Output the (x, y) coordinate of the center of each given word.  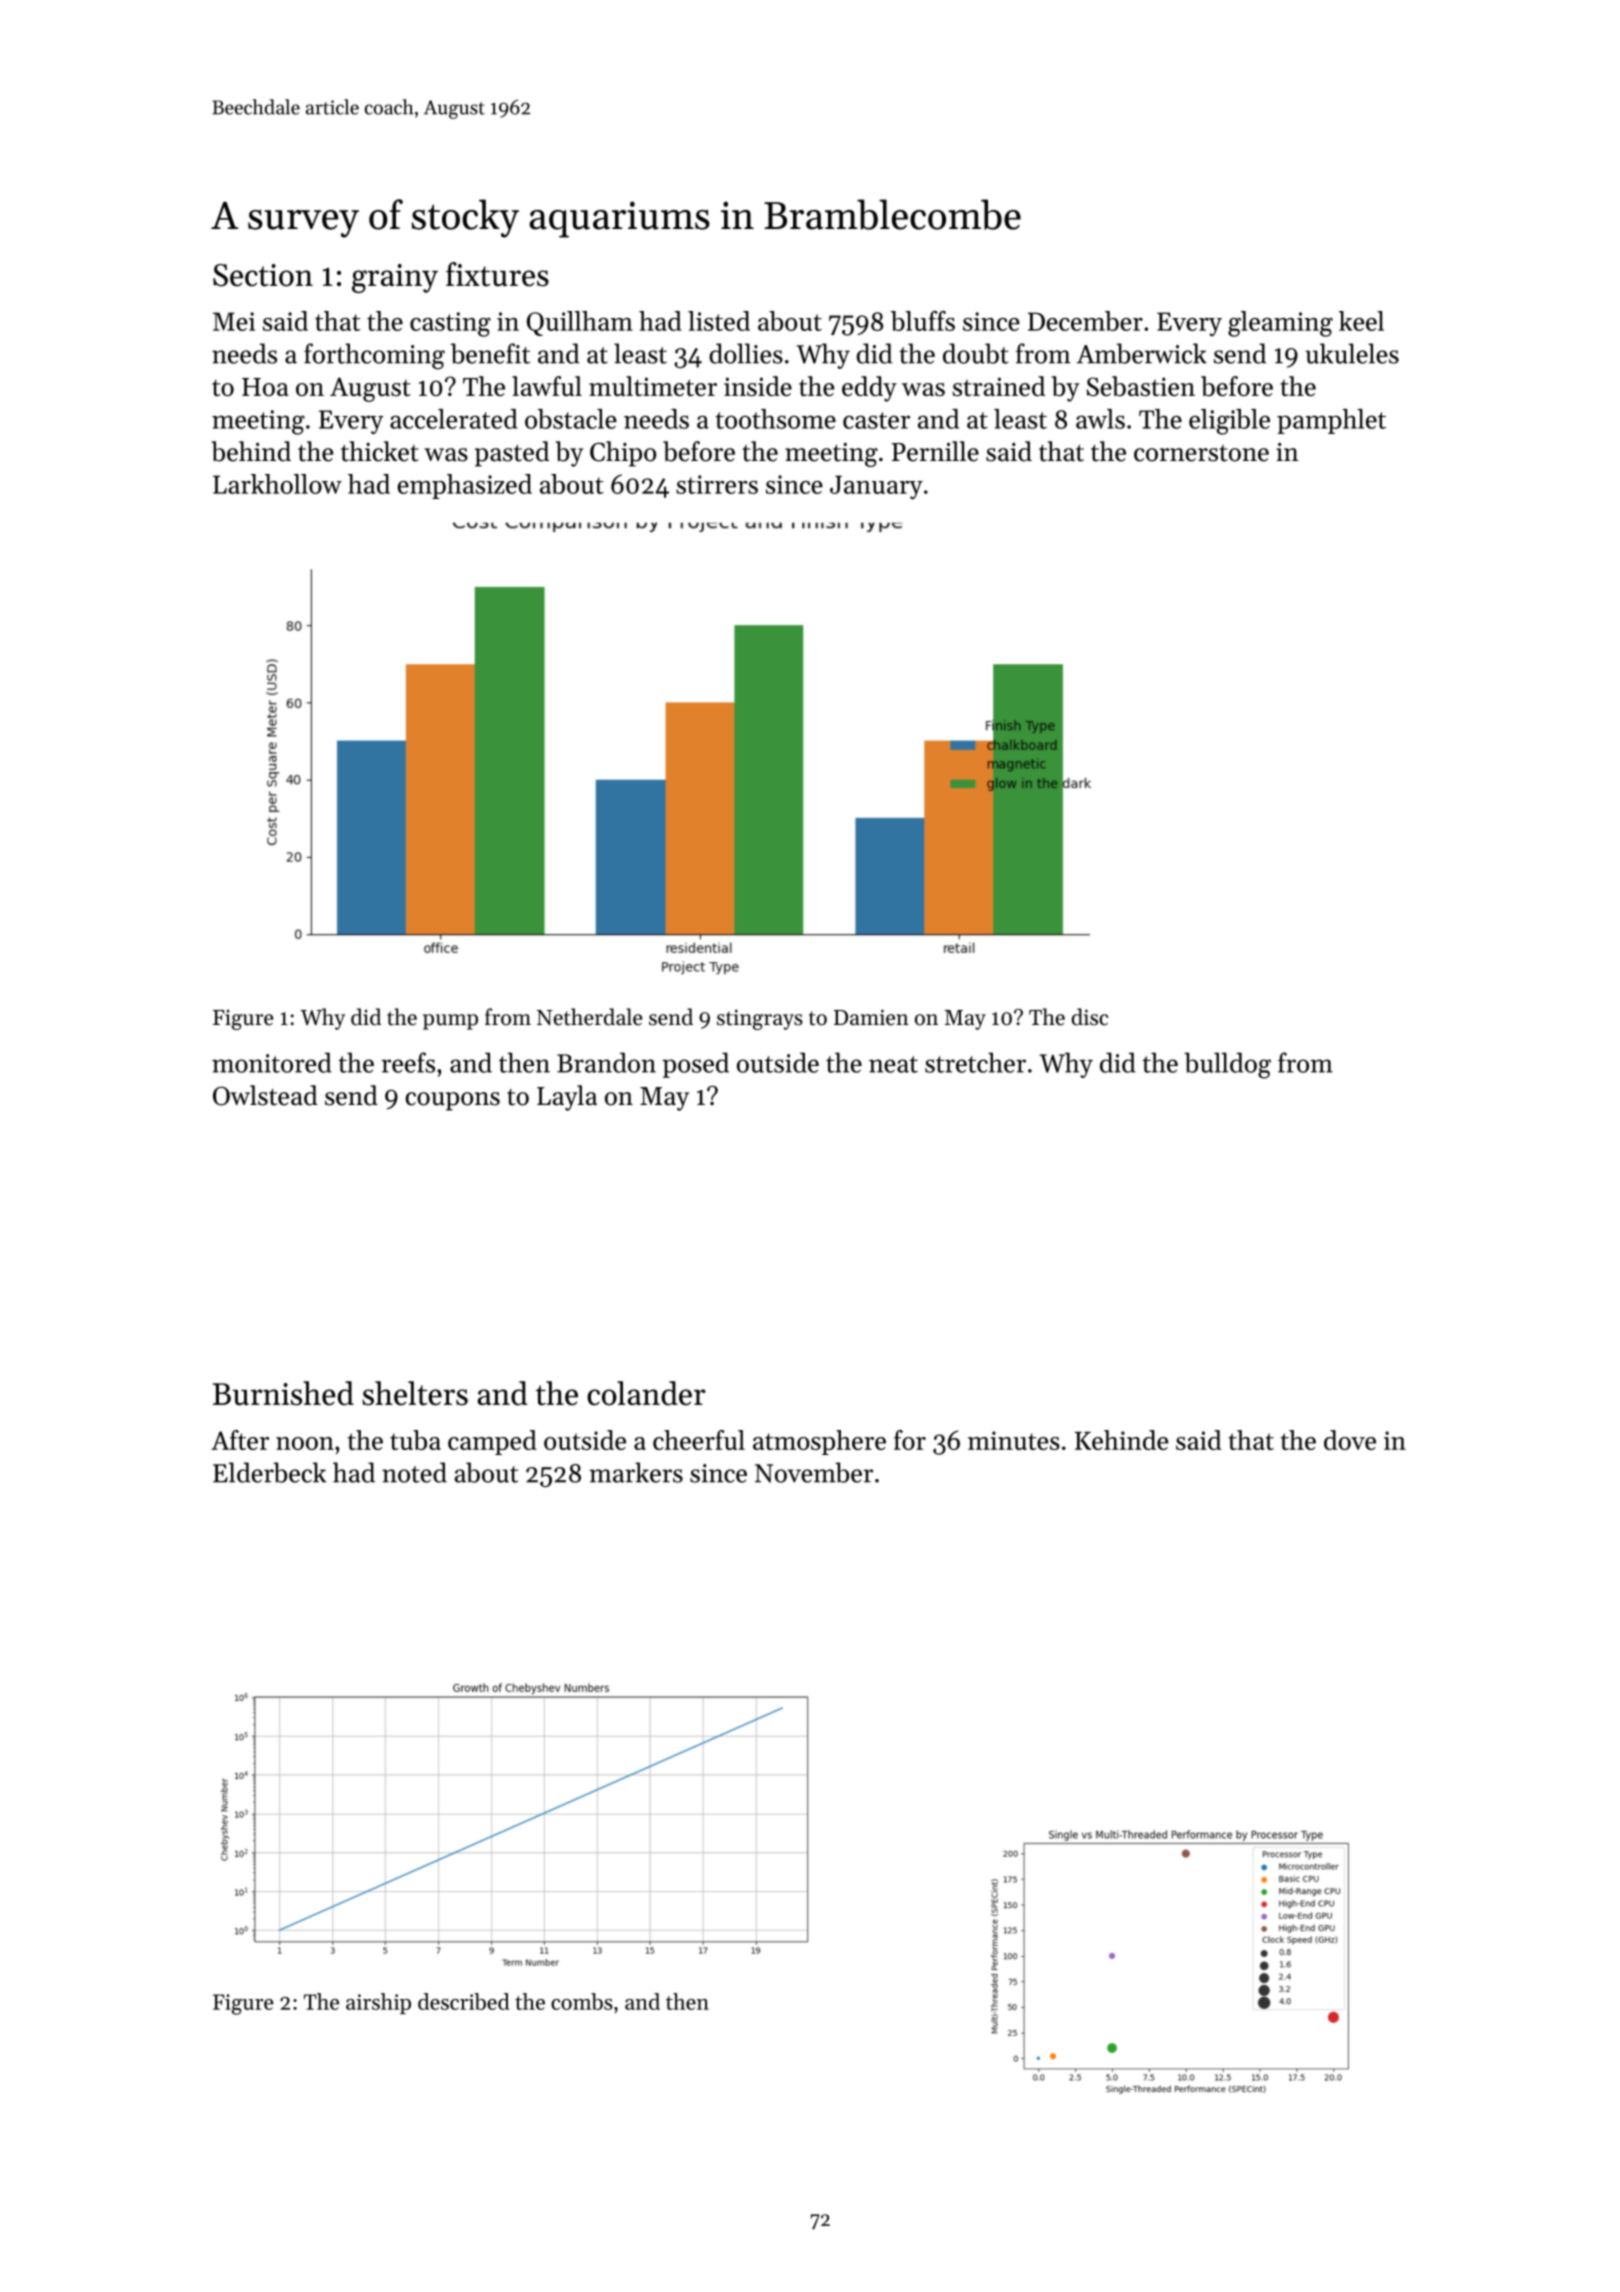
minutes (1014, 1440)
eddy (869, 389)
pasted (512, 454)
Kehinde (1121, 1440)
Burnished (283, 1393)
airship (378, 2003)
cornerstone (1201, 453)
